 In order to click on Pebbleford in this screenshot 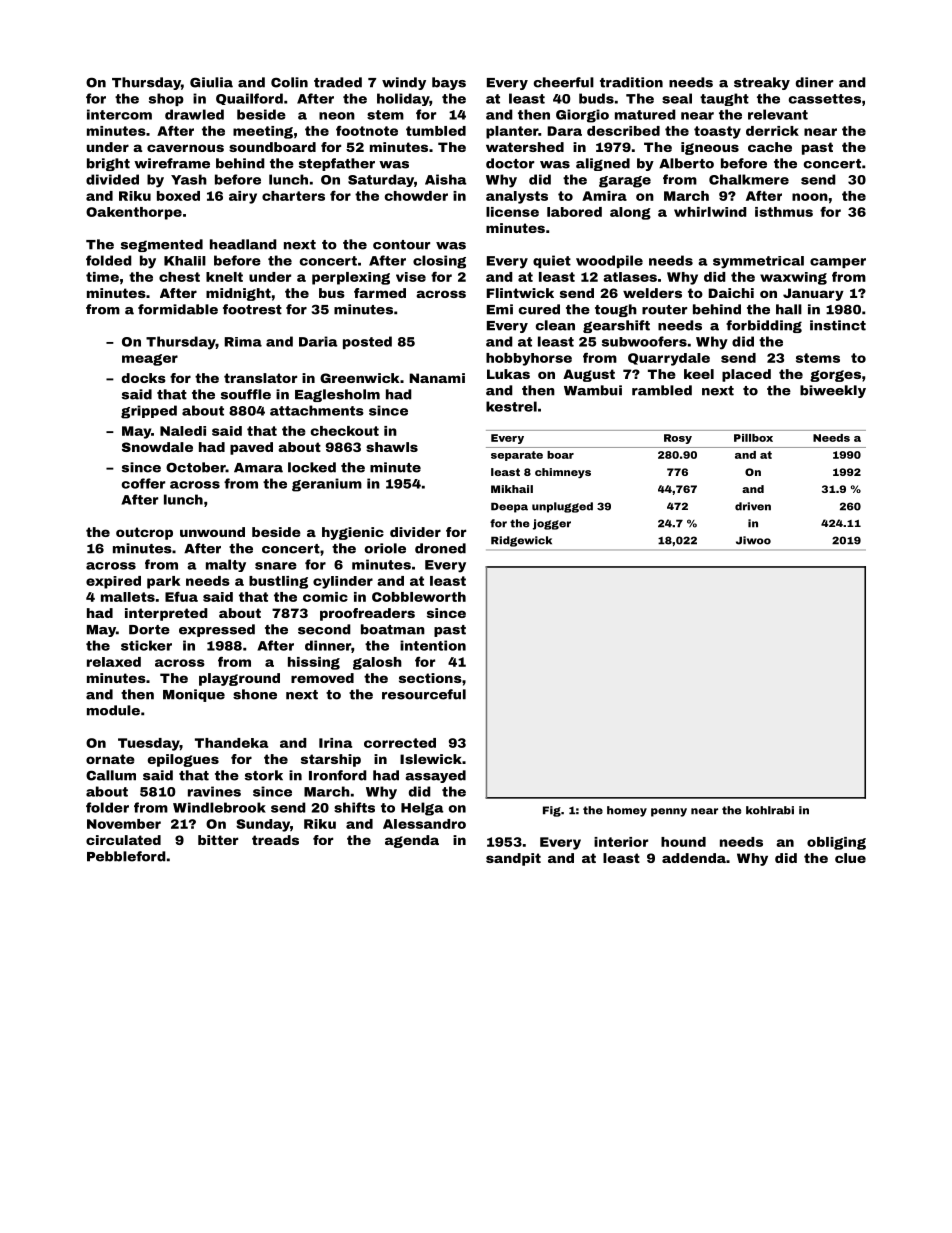, I will do `click(126, 856)`.
